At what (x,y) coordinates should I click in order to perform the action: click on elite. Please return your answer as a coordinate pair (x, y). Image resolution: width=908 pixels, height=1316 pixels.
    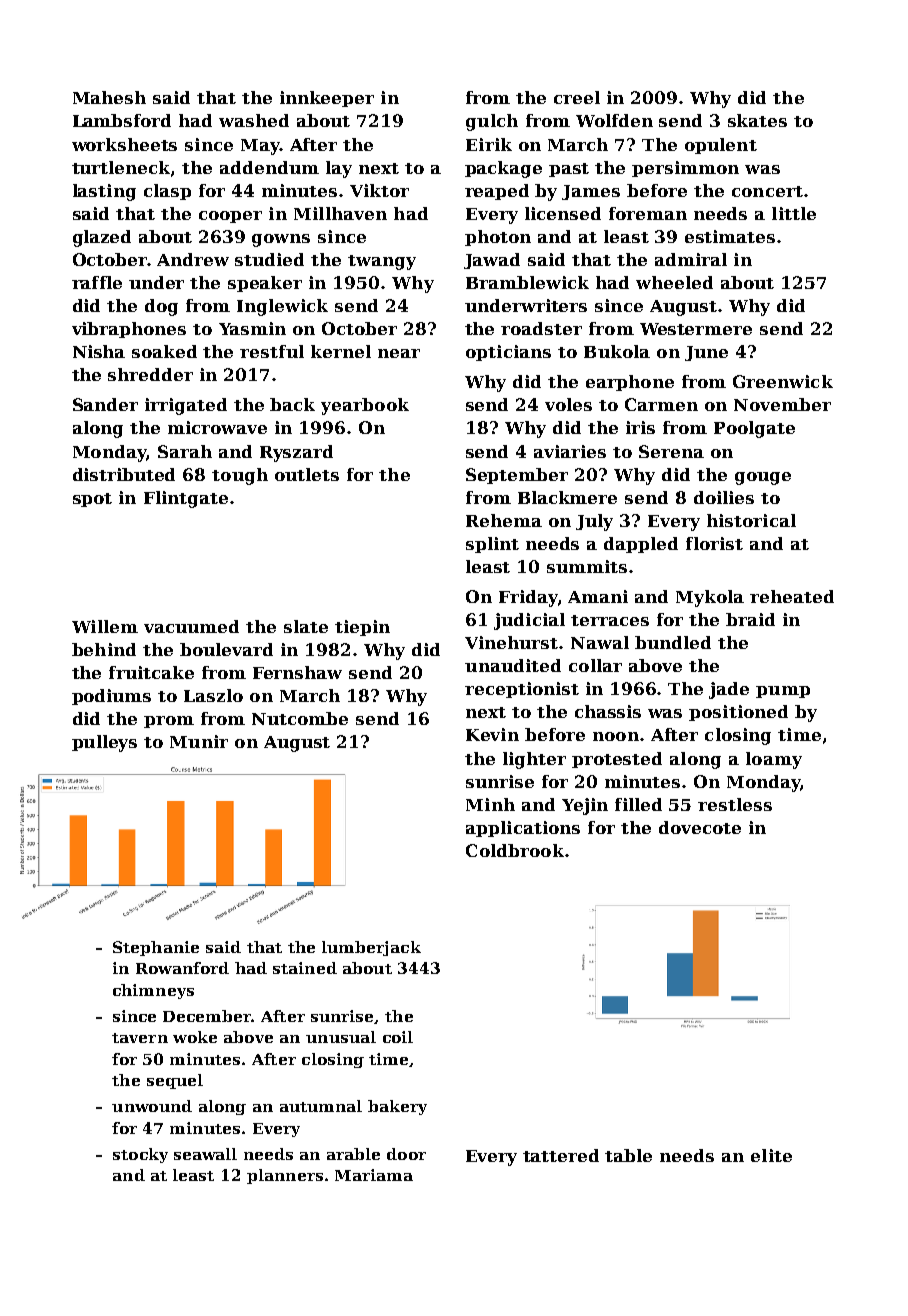
    Looking at the image, I should click on (771, 1155).
